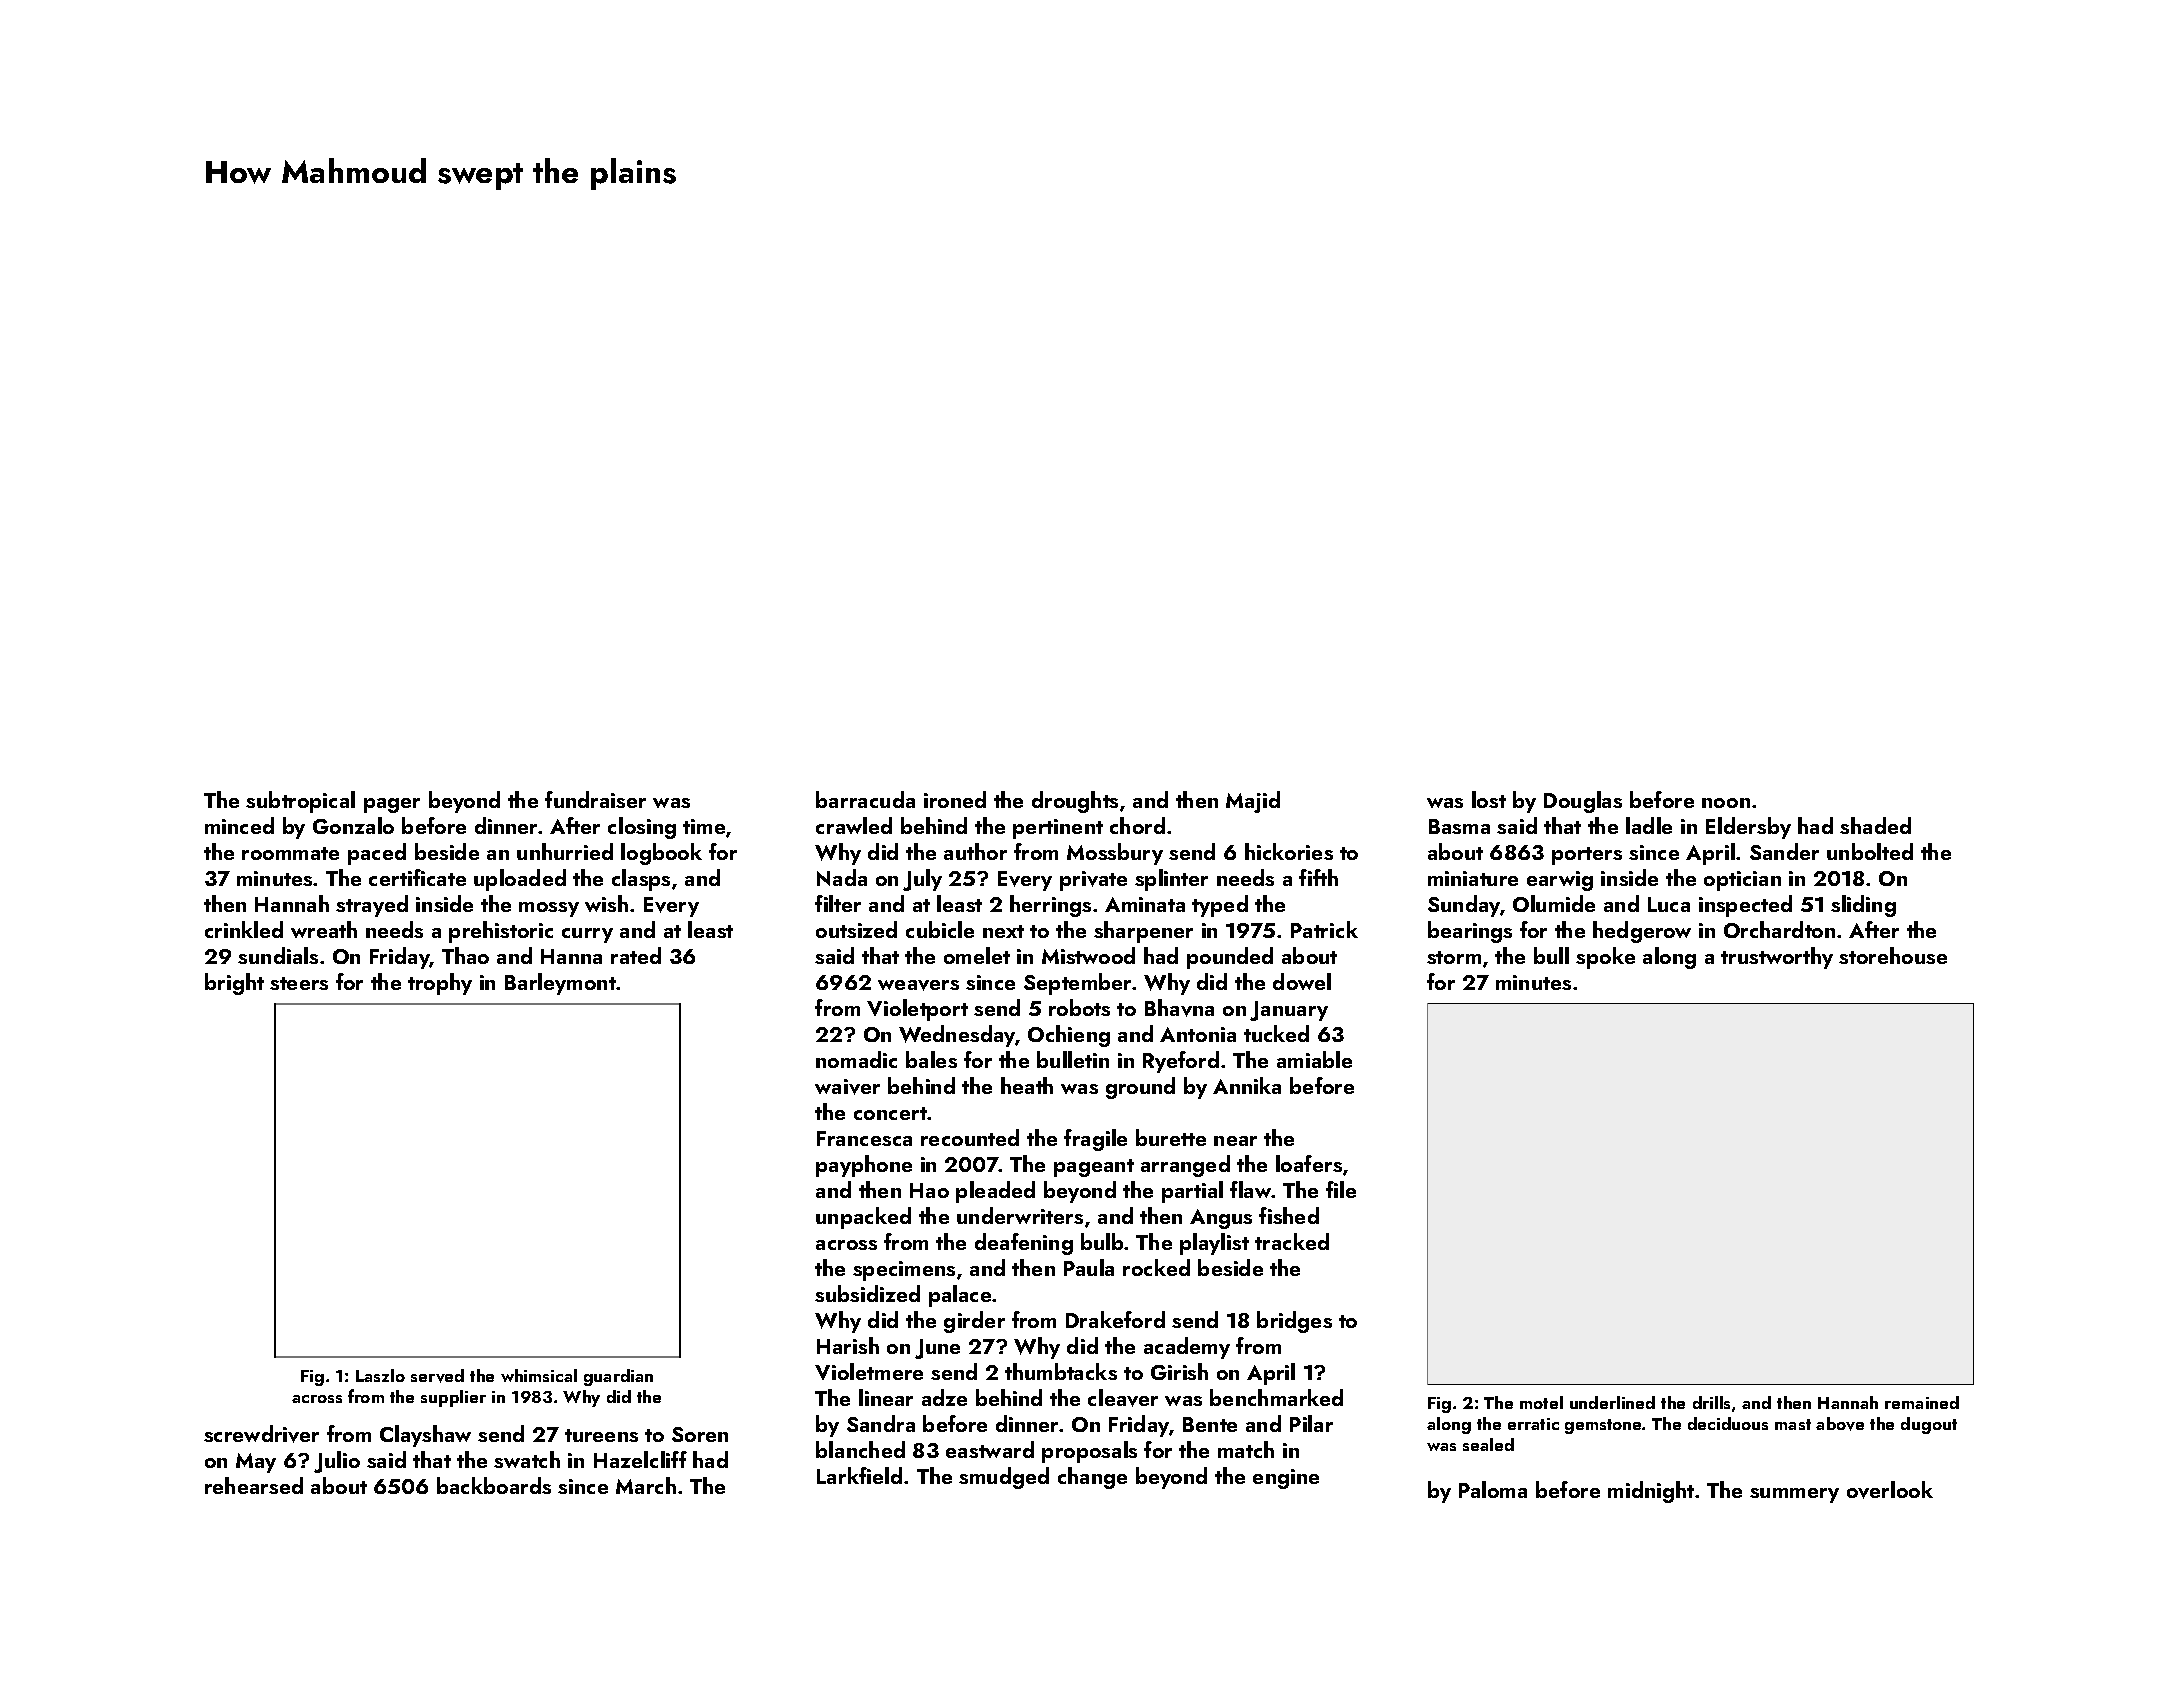  What do you see at coordinates (587, 935) in the image?
I see `curry` at bounding box center [587, 935].
